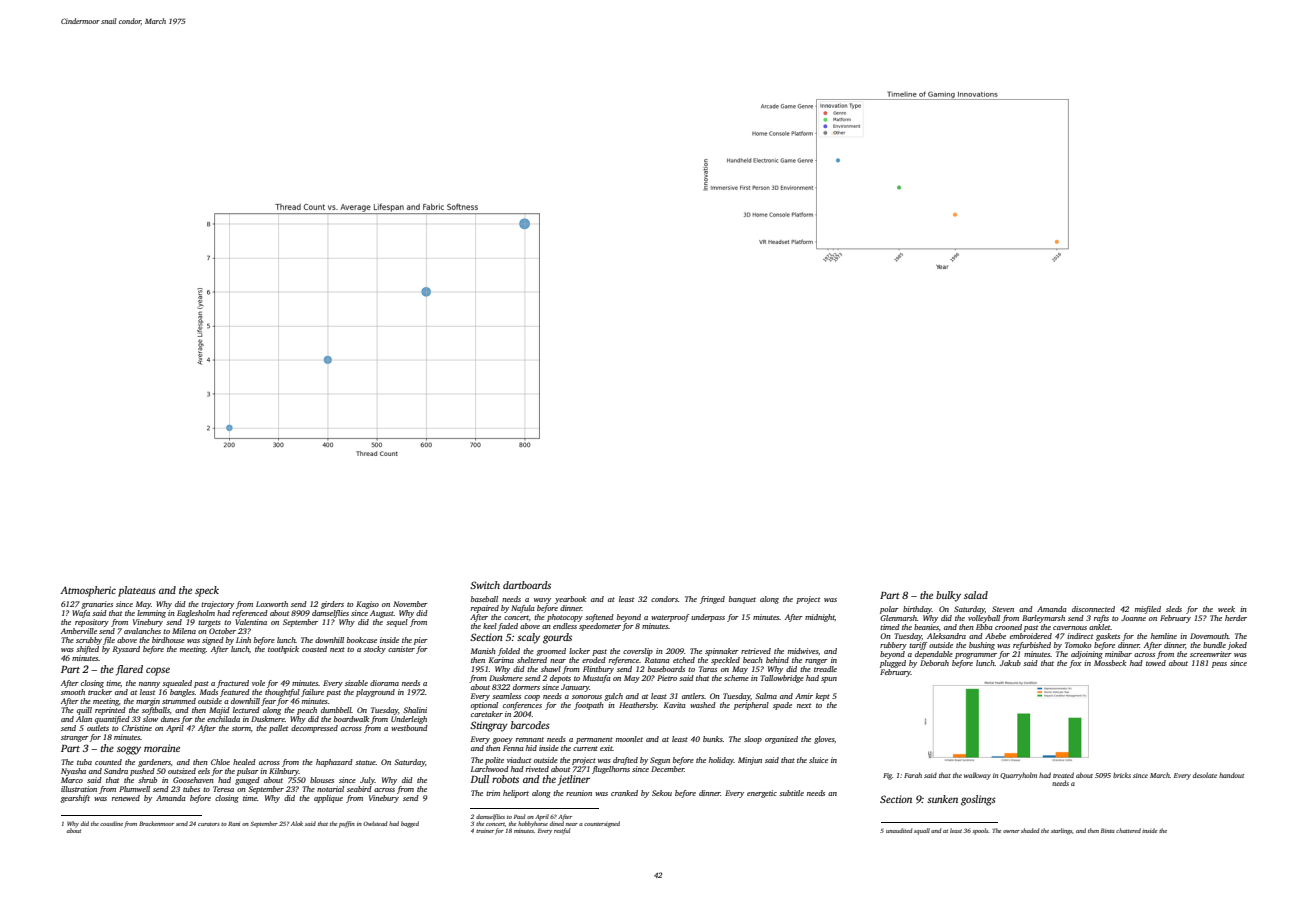  Describe the element at coordinates (976, 595) in the image. I see `salad` at that location.
